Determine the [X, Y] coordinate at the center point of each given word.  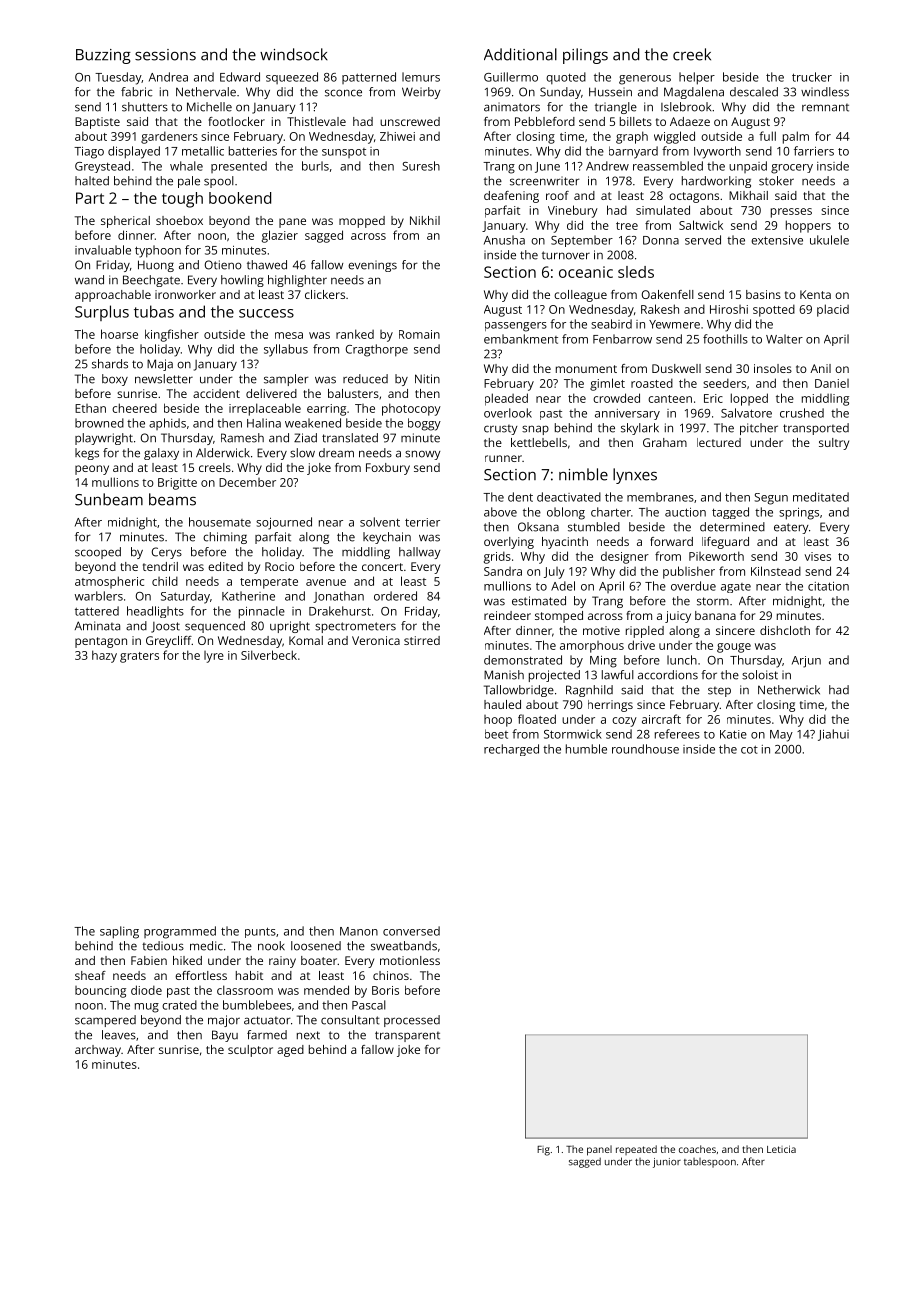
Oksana [538, 527]
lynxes [635, 476]
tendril [160, 566]
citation [828, 586]
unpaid [748, 167]
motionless [410, 960]
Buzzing [103, 56]
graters [139, 657]
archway [98, 1051]
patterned [369, 78]
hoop [498, 721]
